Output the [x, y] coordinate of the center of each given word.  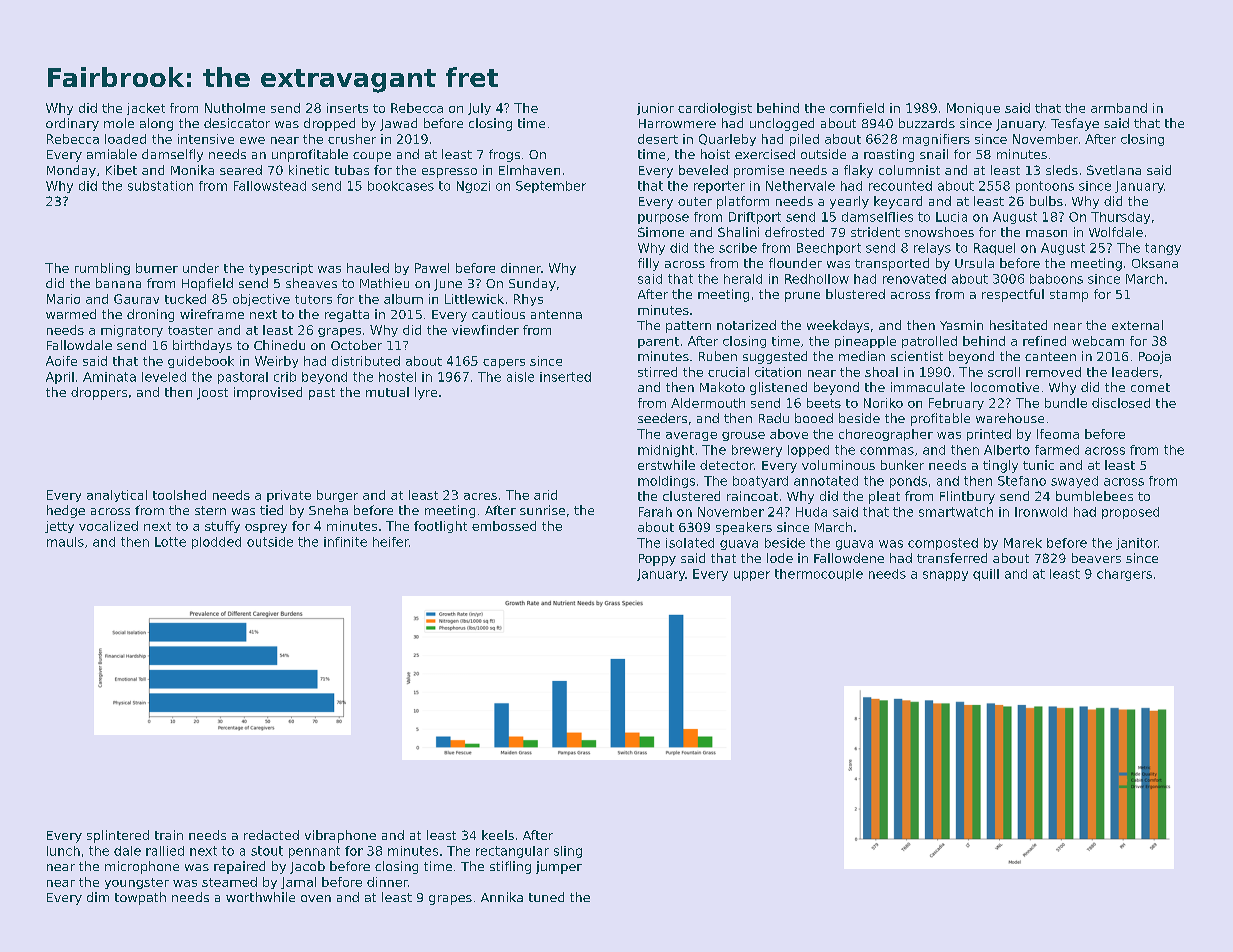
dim [98, 897]
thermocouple [819, 575]
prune [802, 297]
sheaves [311, 283]
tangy [1163, 249]
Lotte [170, 542]
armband [1119, 108]
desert [658, 139]
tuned [546, 897]
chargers [1124, 575]
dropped [329, 124]
